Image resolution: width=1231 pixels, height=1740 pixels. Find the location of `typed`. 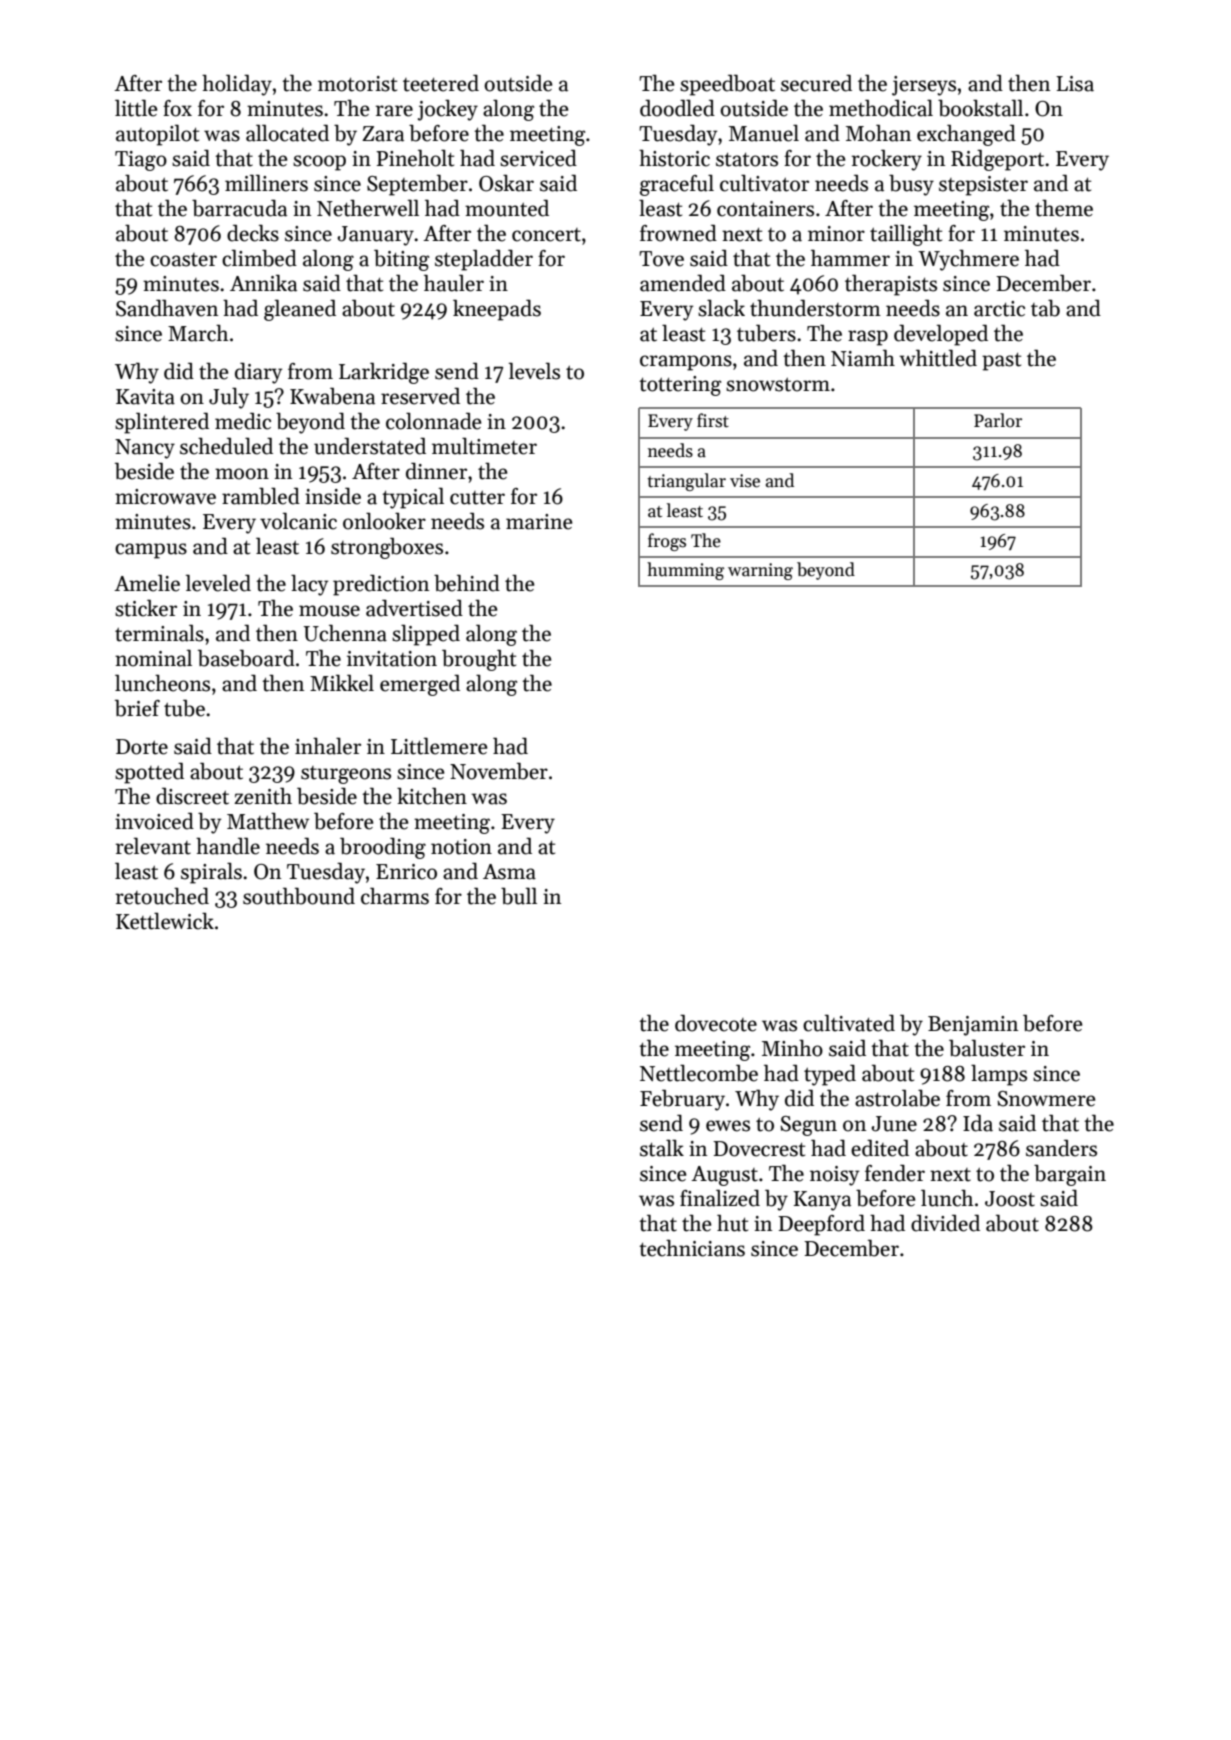

typed is located at coordinates (830, 1075).
